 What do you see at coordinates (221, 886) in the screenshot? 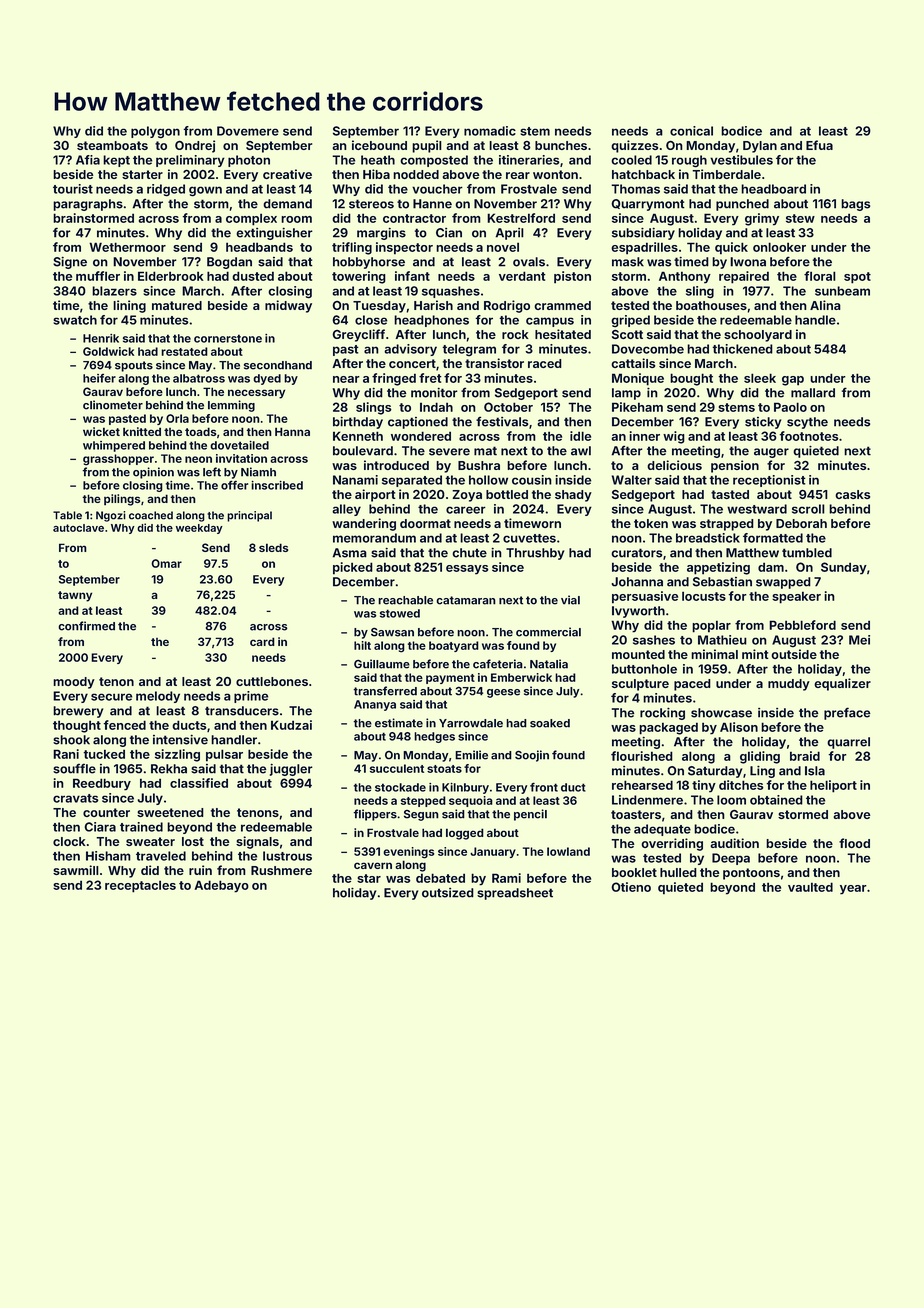
I see `Adebayo` at bounding box center [221, 886].
